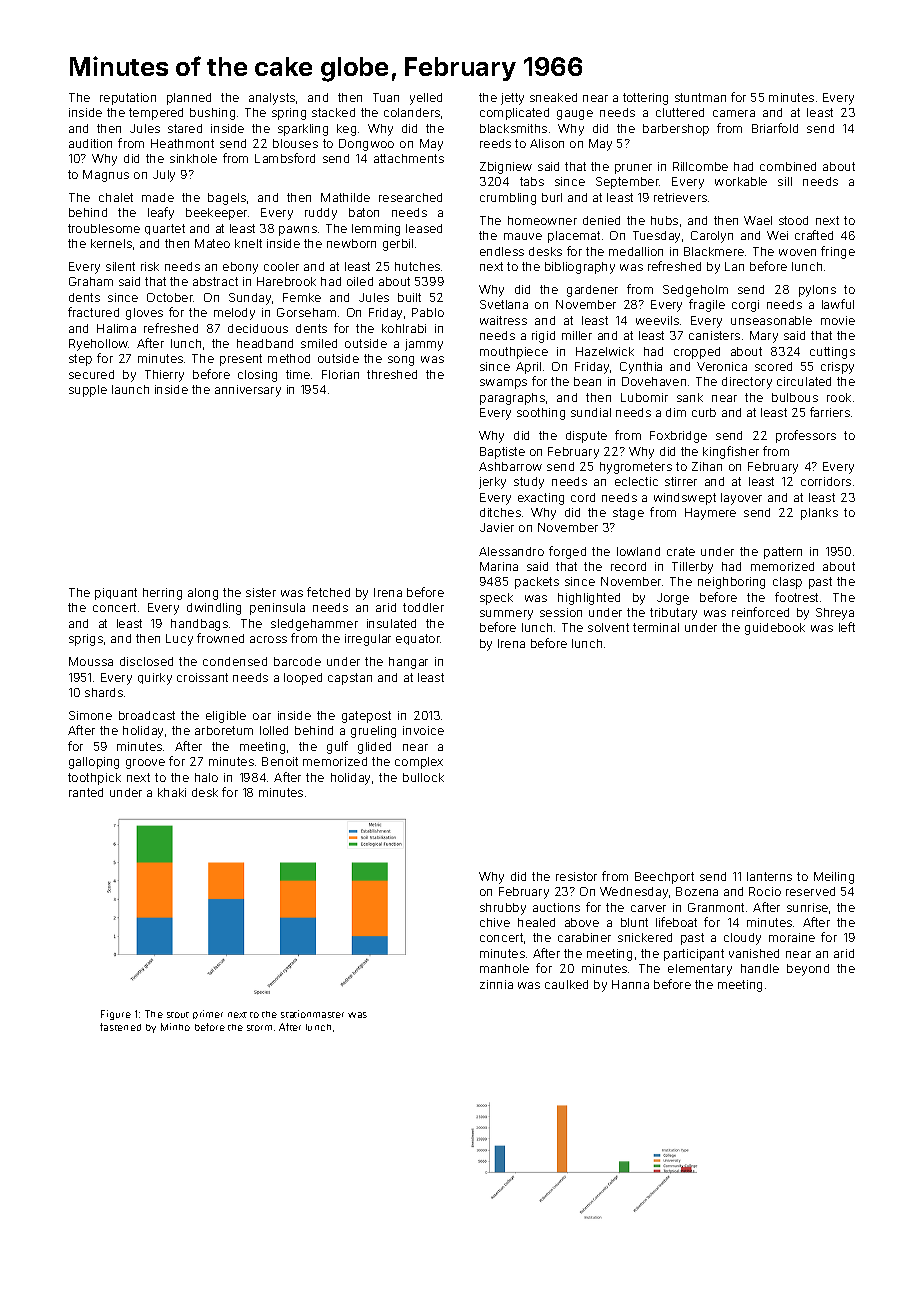 This screenshot has width=924, height=1308. What do you see at coordinates (88, 391) in the screenshot?
I see `supple` at bounding box center [88, 391].
